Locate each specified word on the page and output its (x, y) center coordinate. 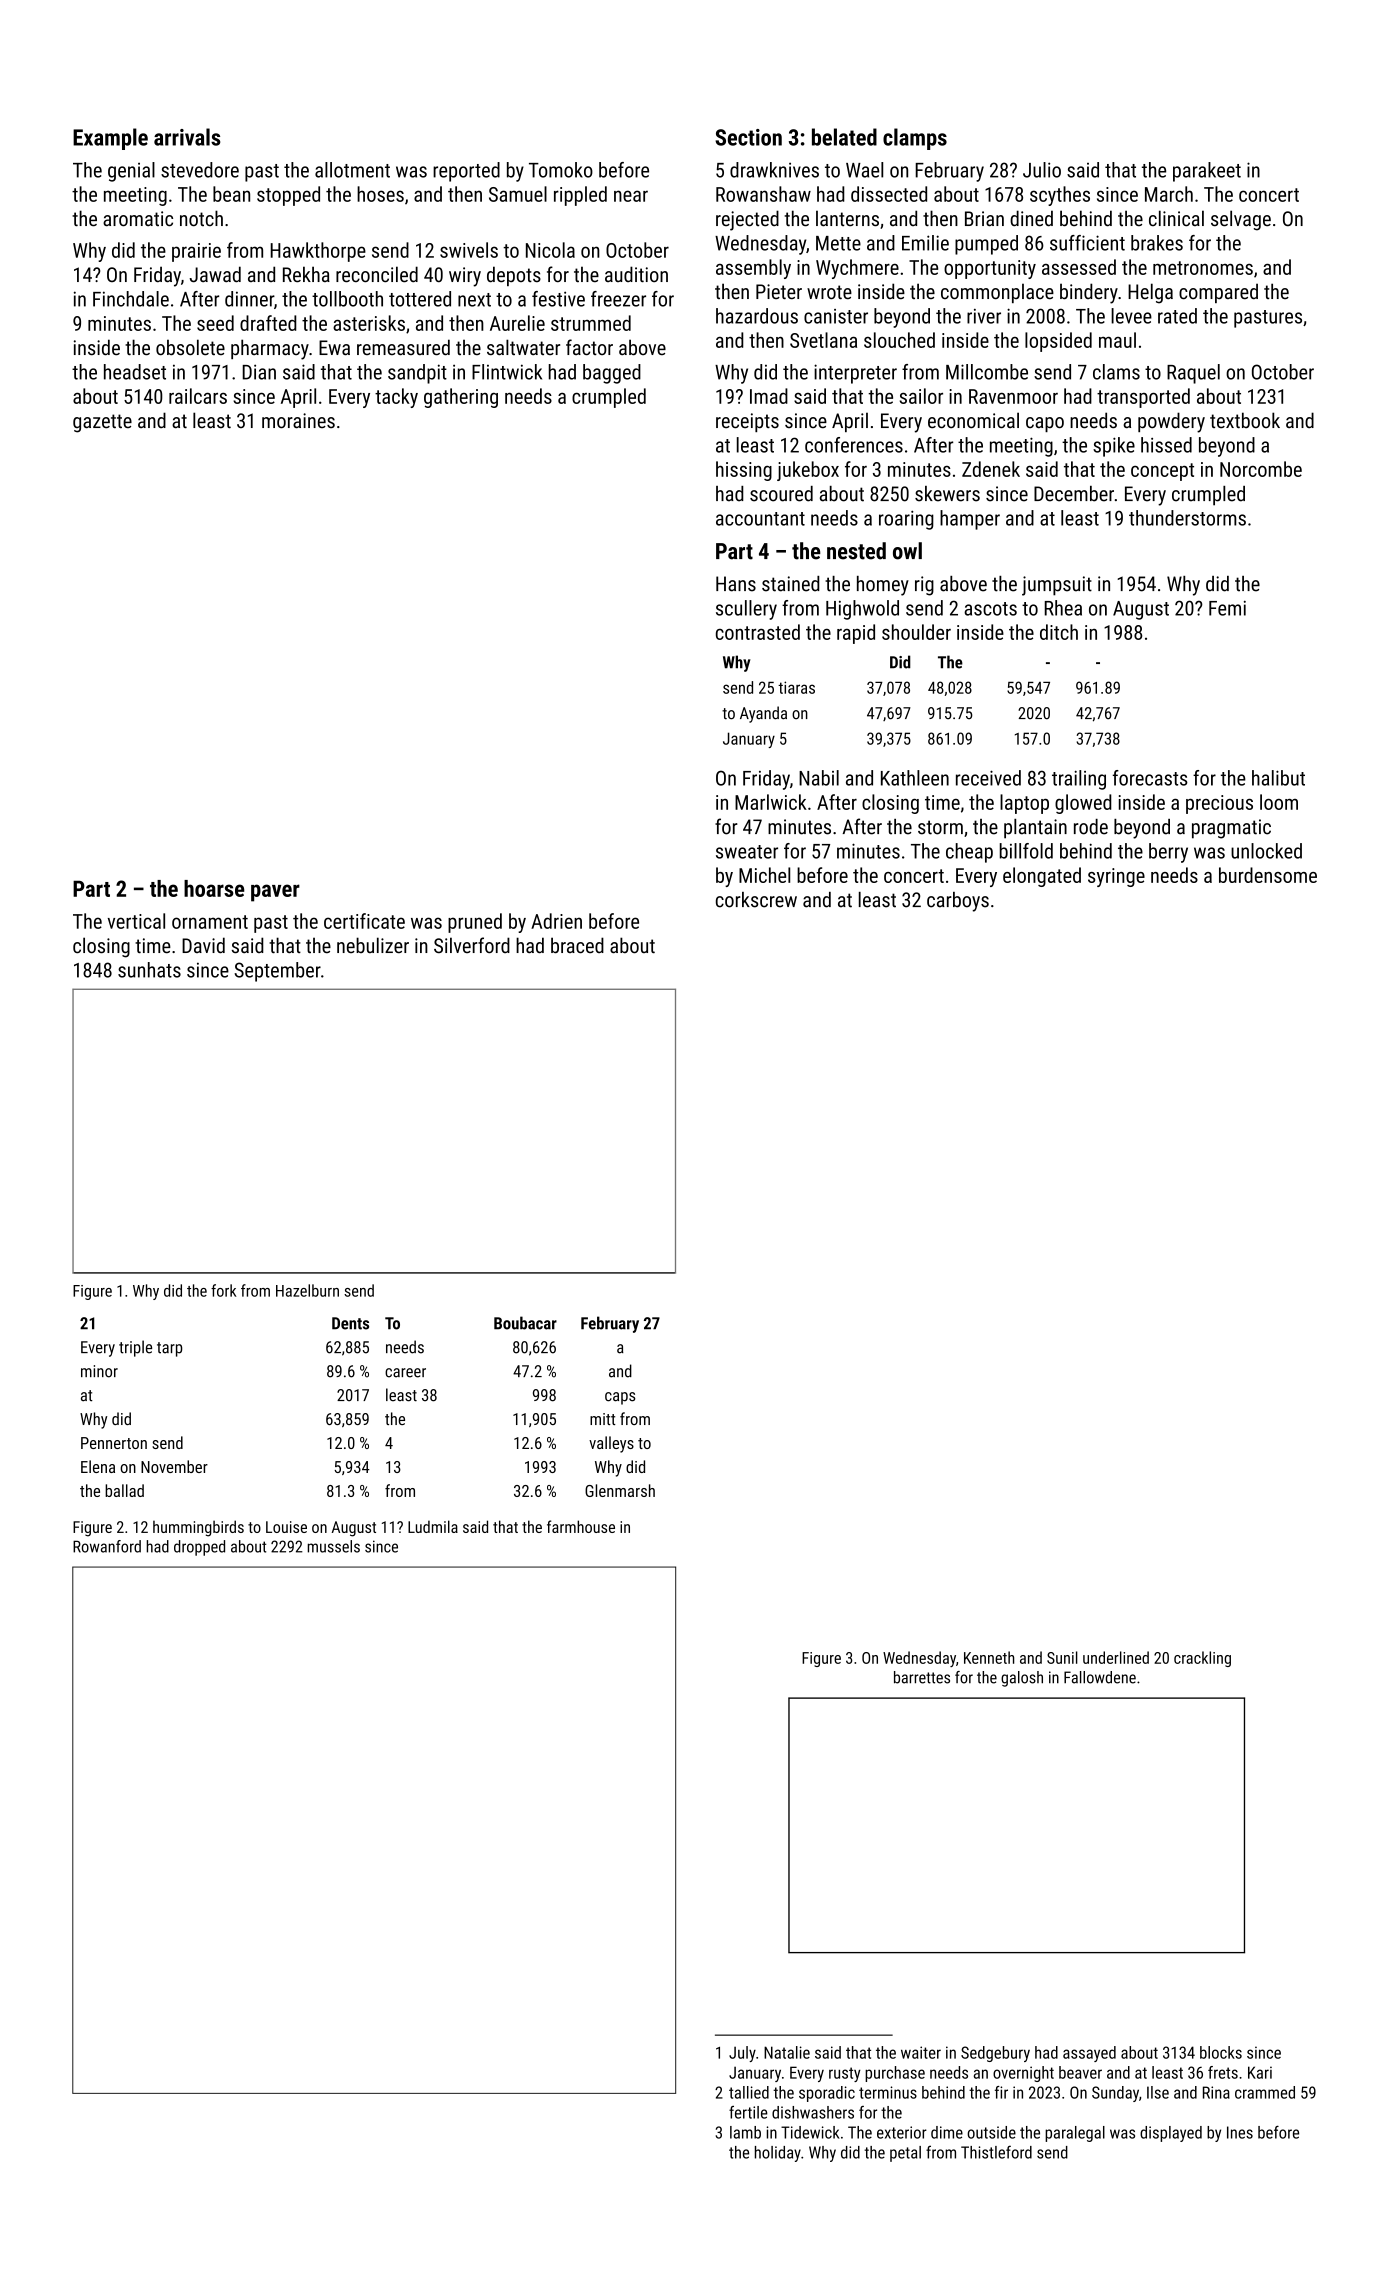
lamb (745, 2132)
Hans (736, 584)
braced (577, 945)
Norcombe (1261, 469)
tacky (396, 398)
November (174, 1466)
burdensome (1268, 875)
